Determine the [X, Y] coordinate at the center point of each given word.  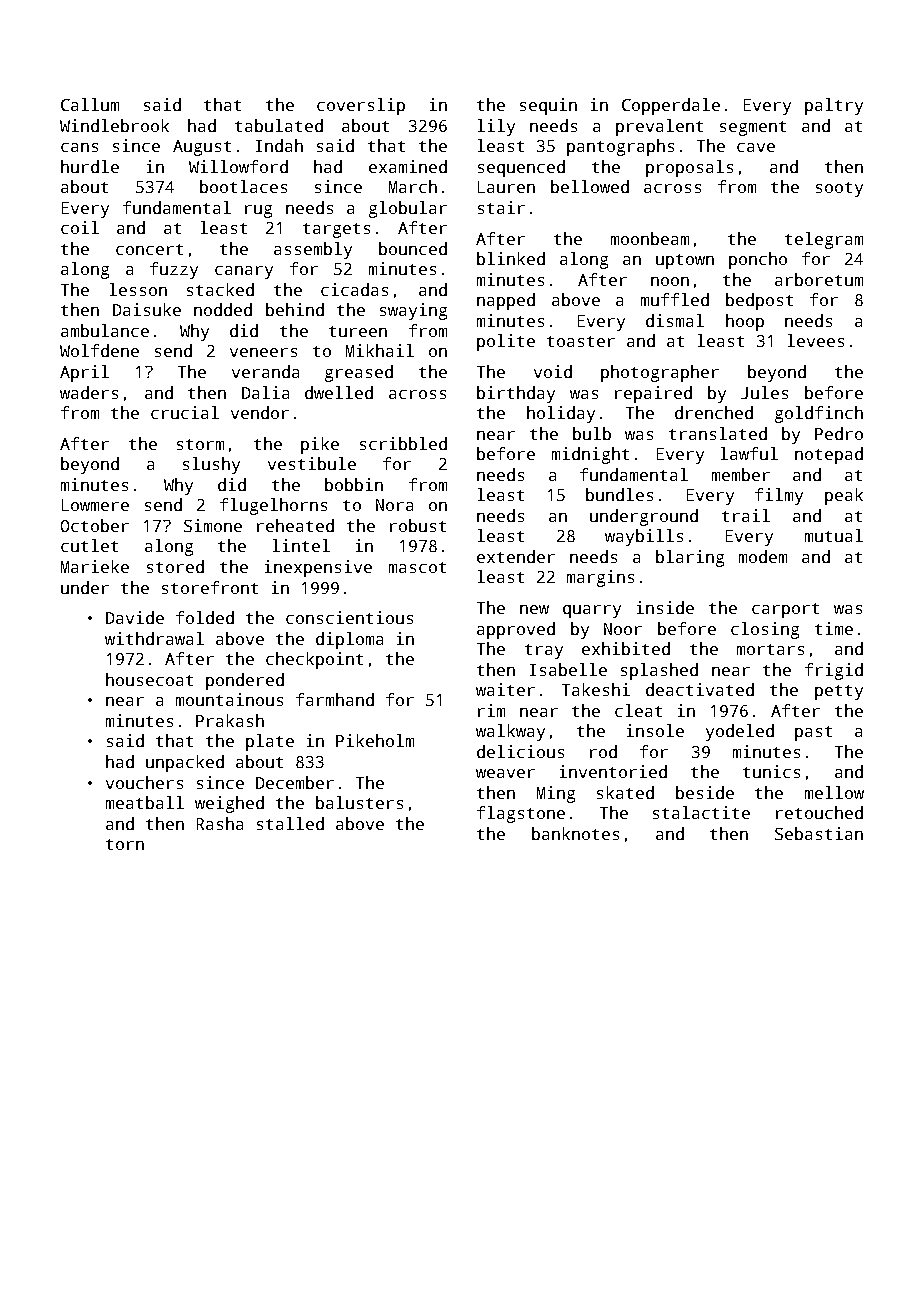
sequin [548, 106]
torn [125, 844]
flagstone [521, 814]
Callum [90, 104]
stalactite [701, 812]
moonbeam [650, 238]
